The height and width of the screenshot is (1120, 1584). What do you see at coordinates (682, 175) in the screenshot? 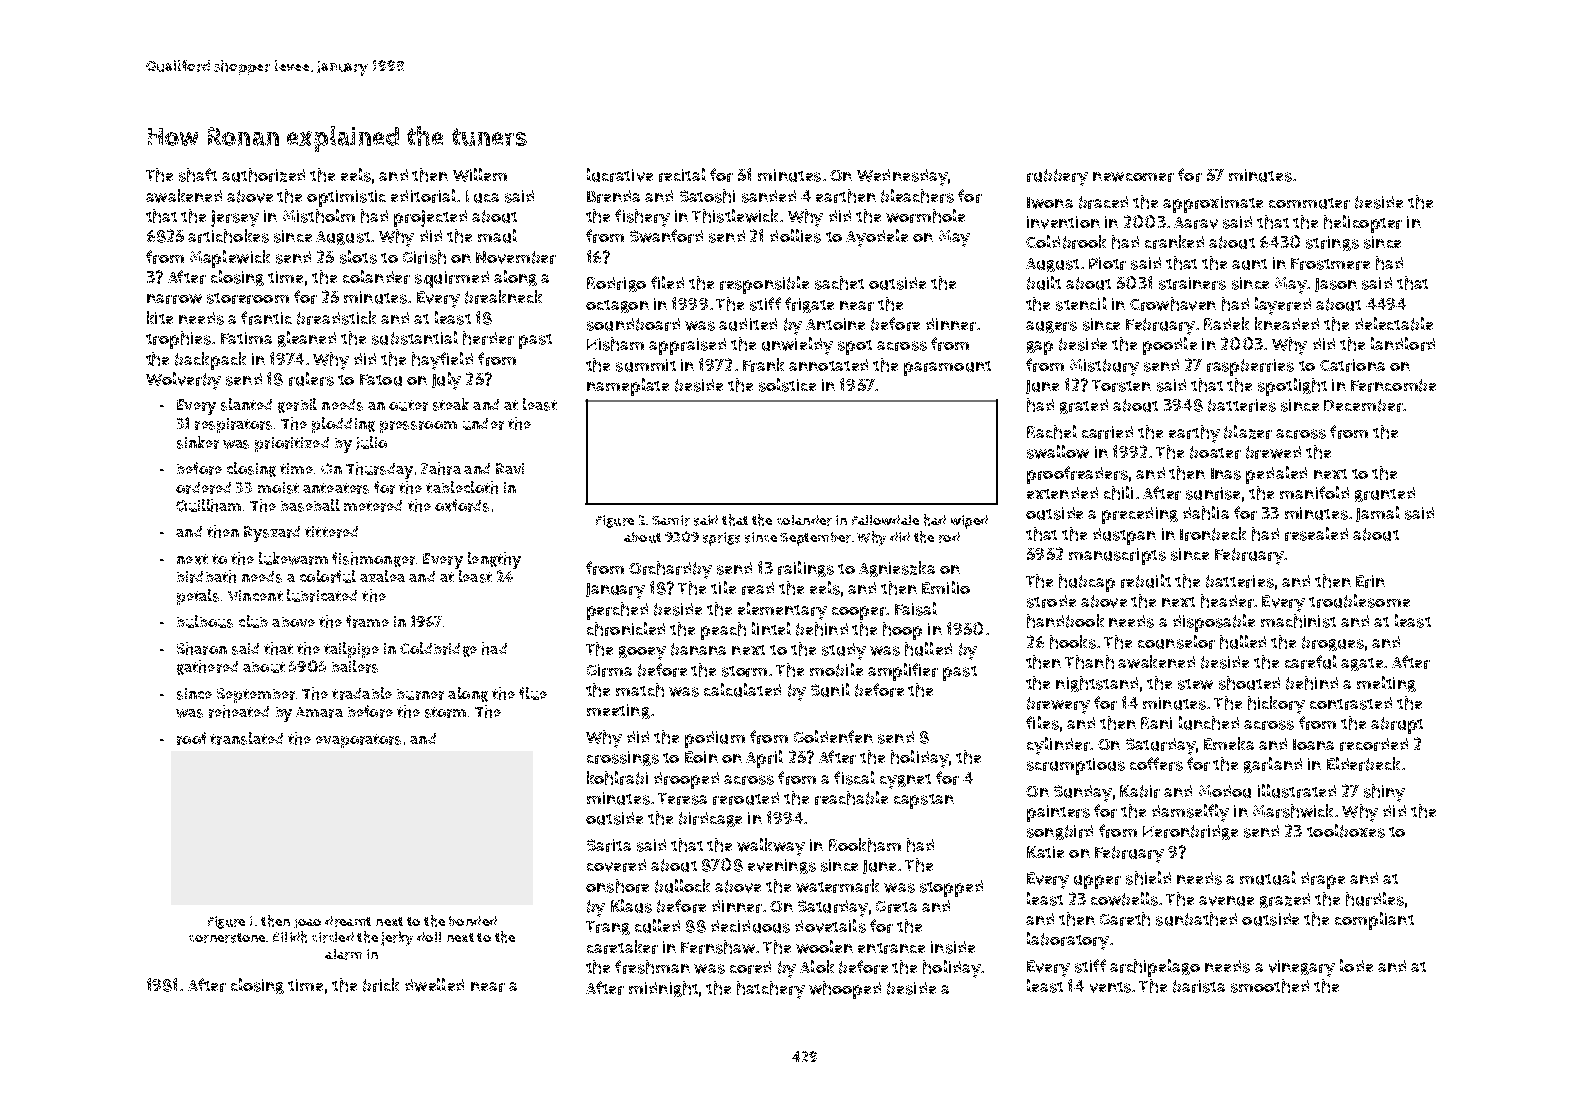
I see `recital` at bounding box center [682, 175].
